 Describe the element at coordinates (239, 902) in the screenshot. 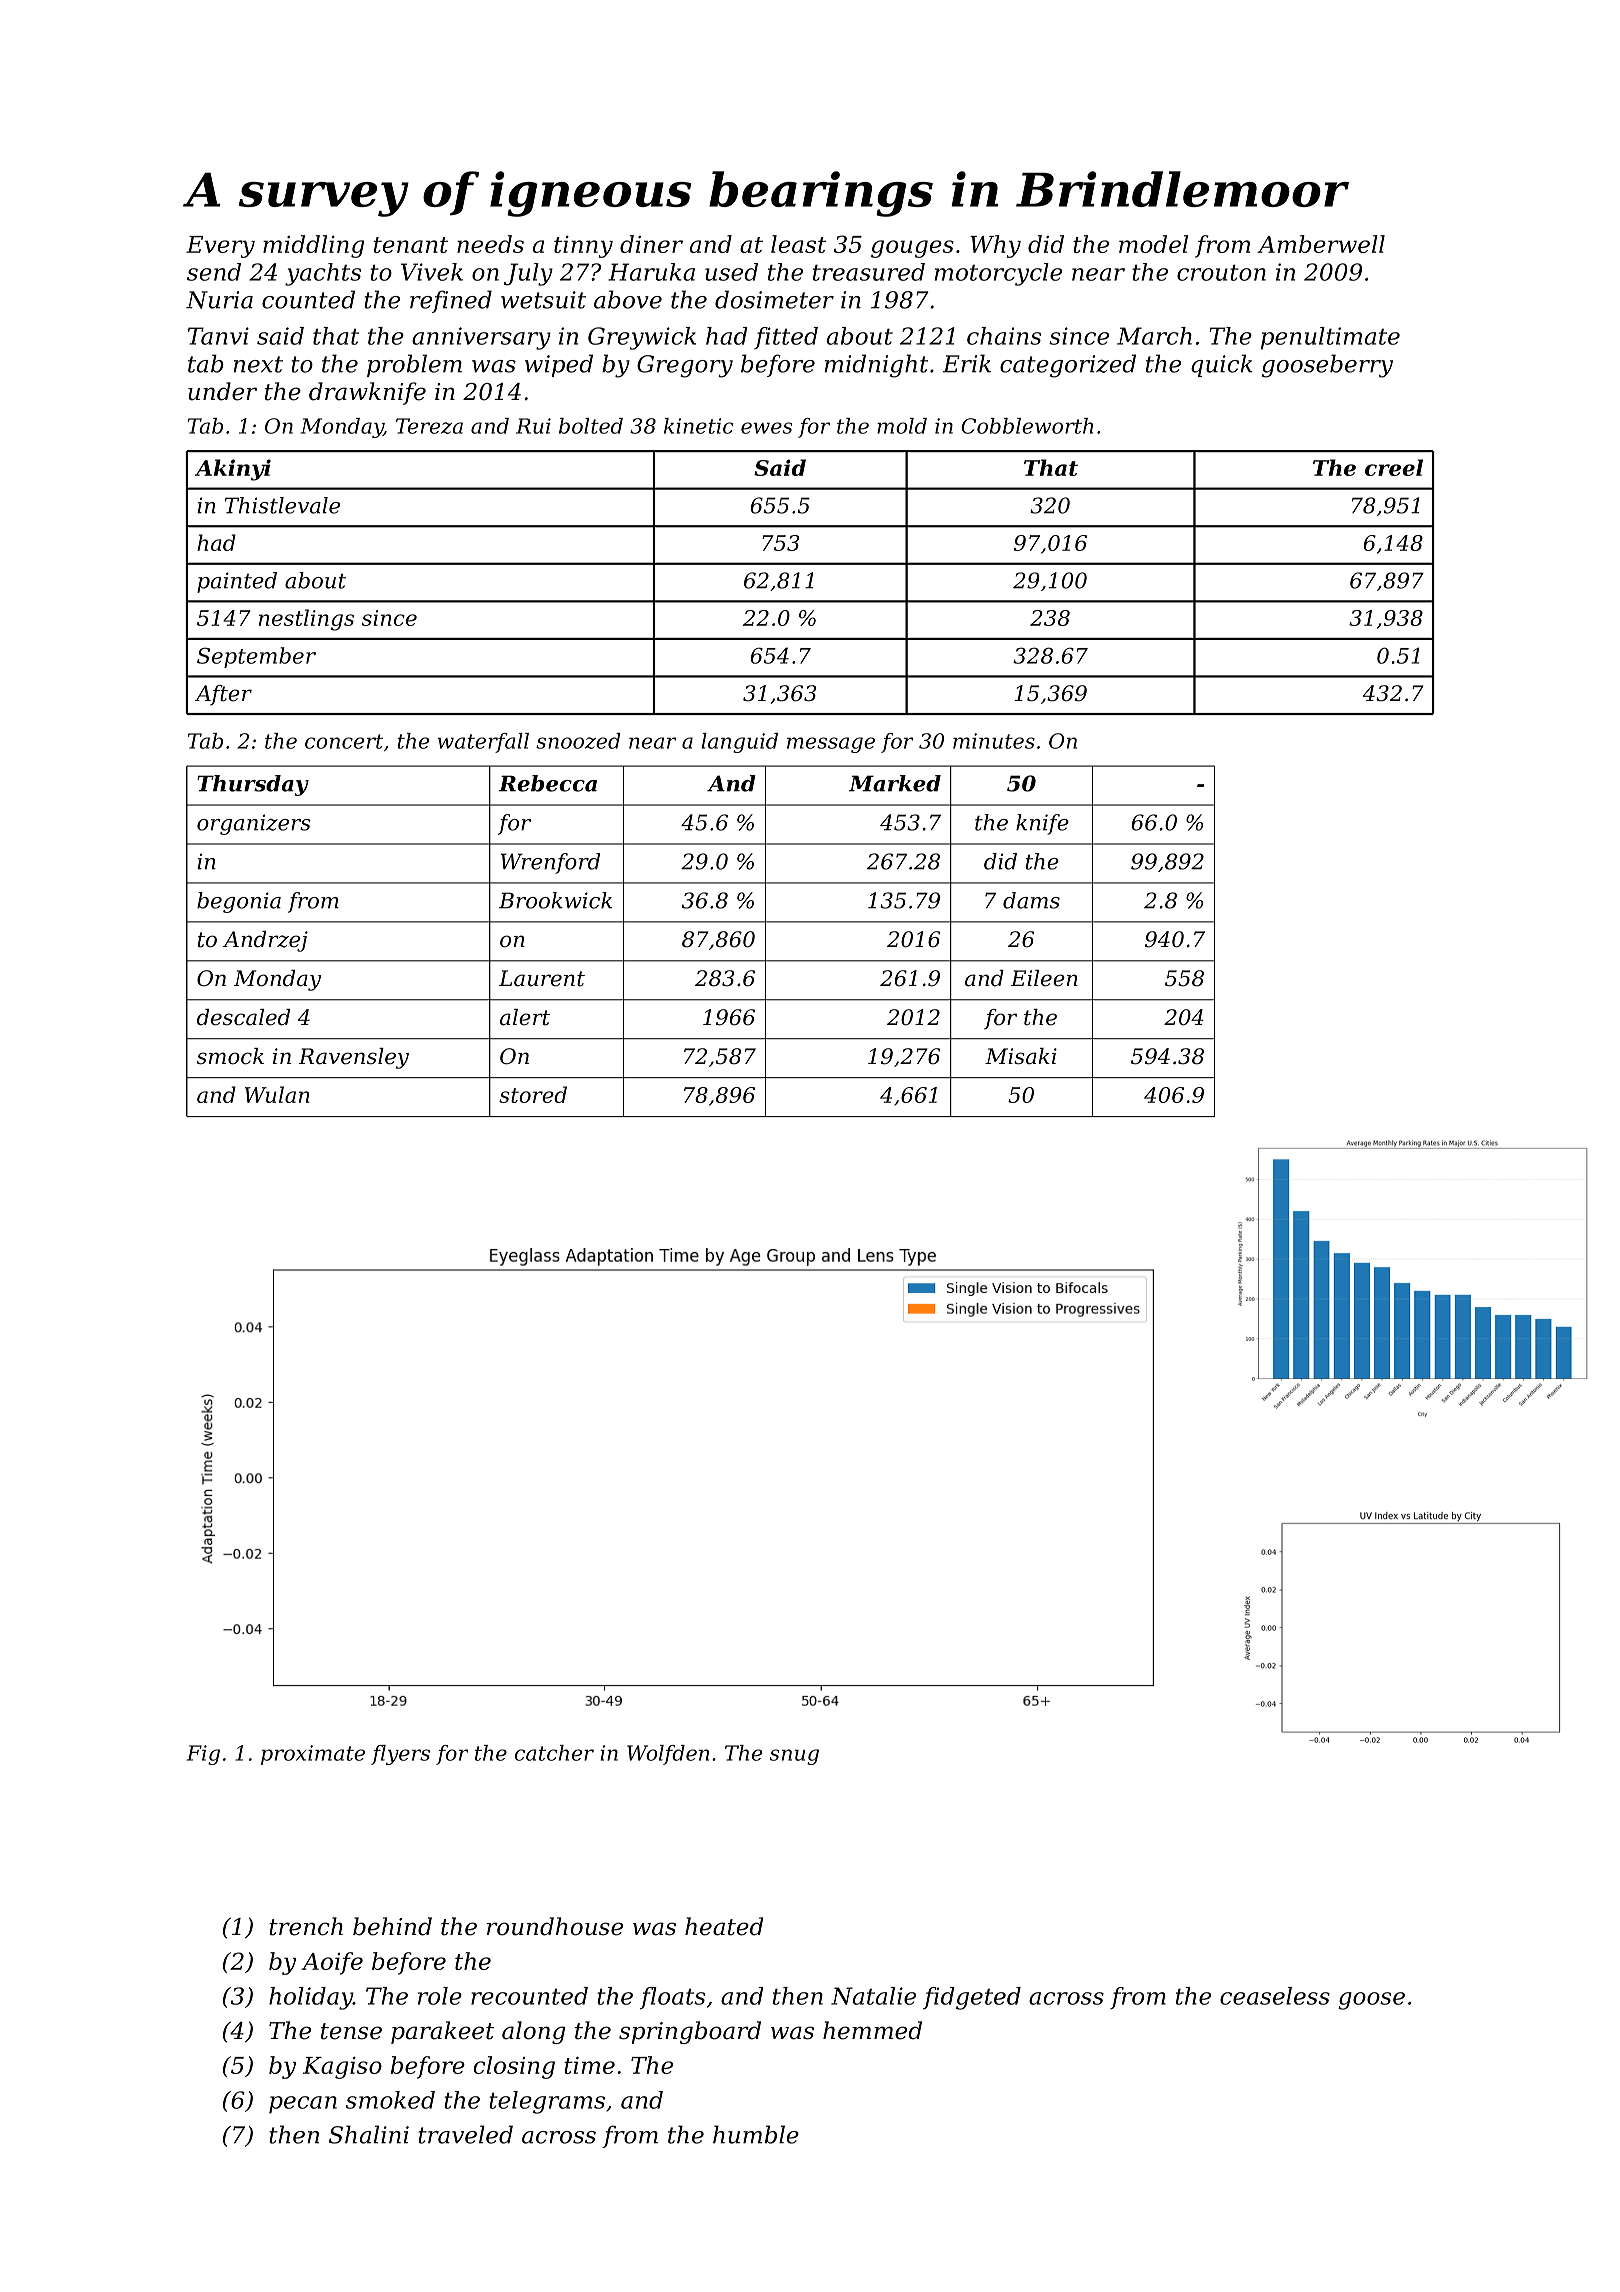

I see `begonia` at that location.
